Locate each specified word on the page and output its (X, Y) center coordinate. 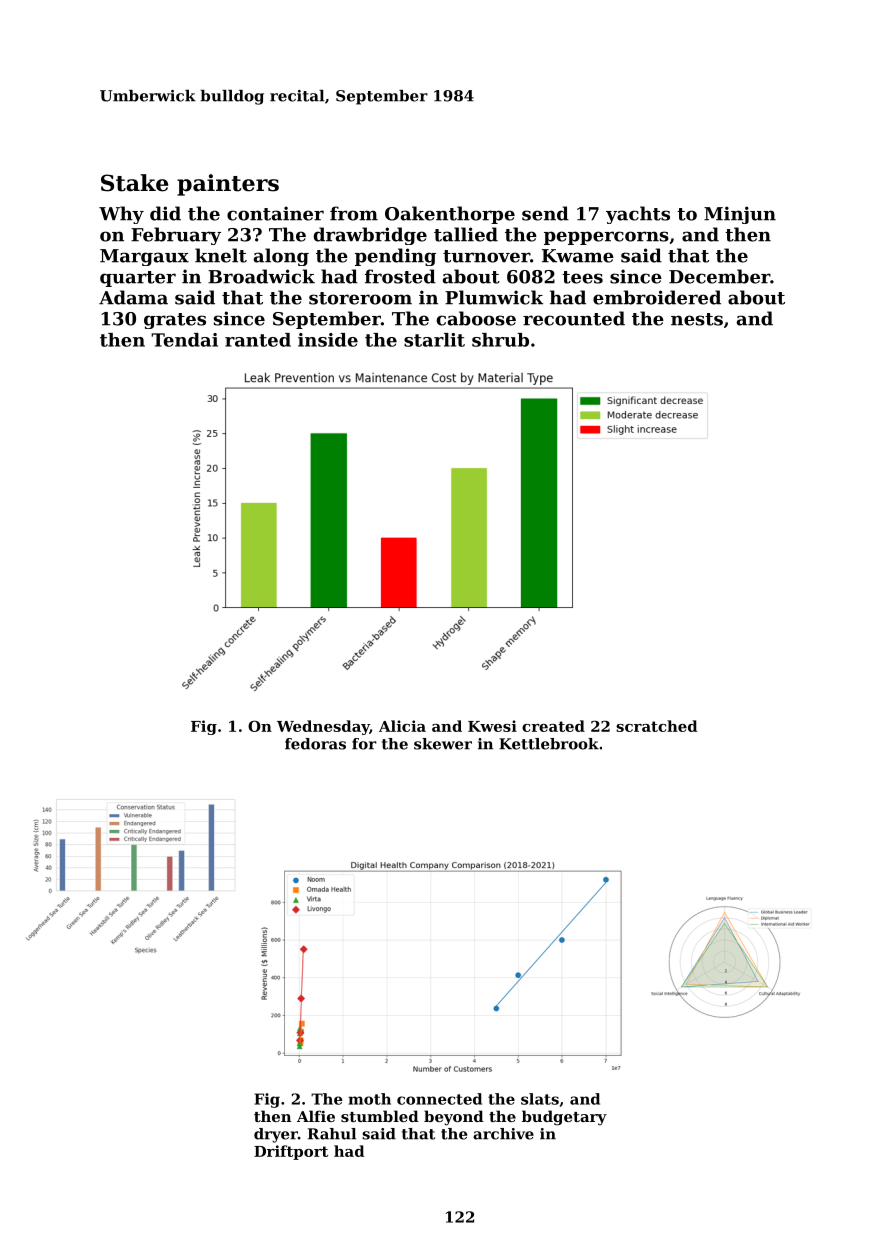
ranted (258, 340)
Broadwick (261, 276)
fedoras (315, 744)
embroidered (657, 297)
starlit (434, 340)
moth (369, 1099)
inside (328, 340)
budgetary (564, 1118)
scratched (656, 726)
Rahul (332, 1134)
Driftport (291, 1152)
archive (503, 1134)
